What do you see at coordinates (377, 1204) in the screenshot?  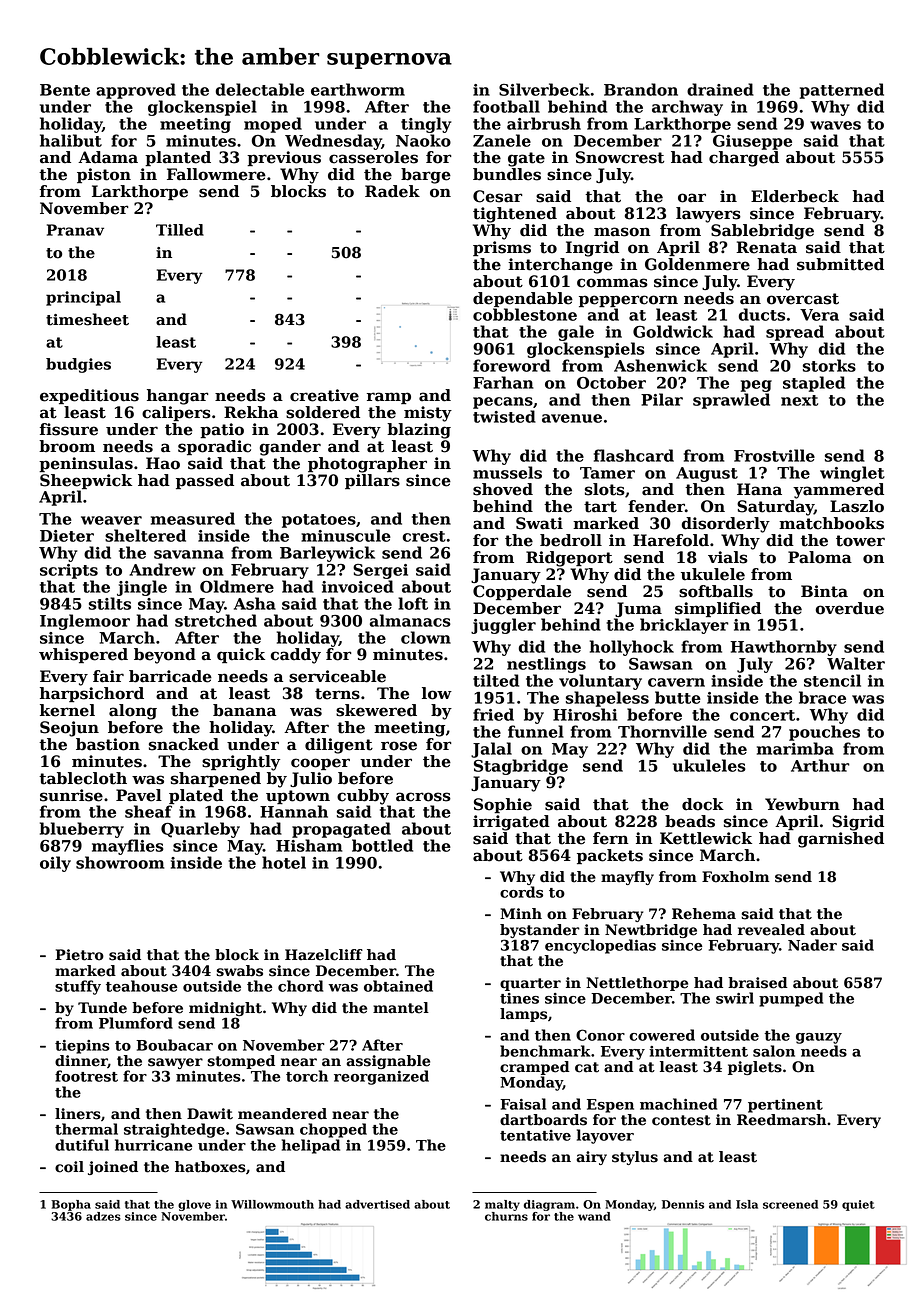 I see `advertised` at bounding box center [377, 1204].
